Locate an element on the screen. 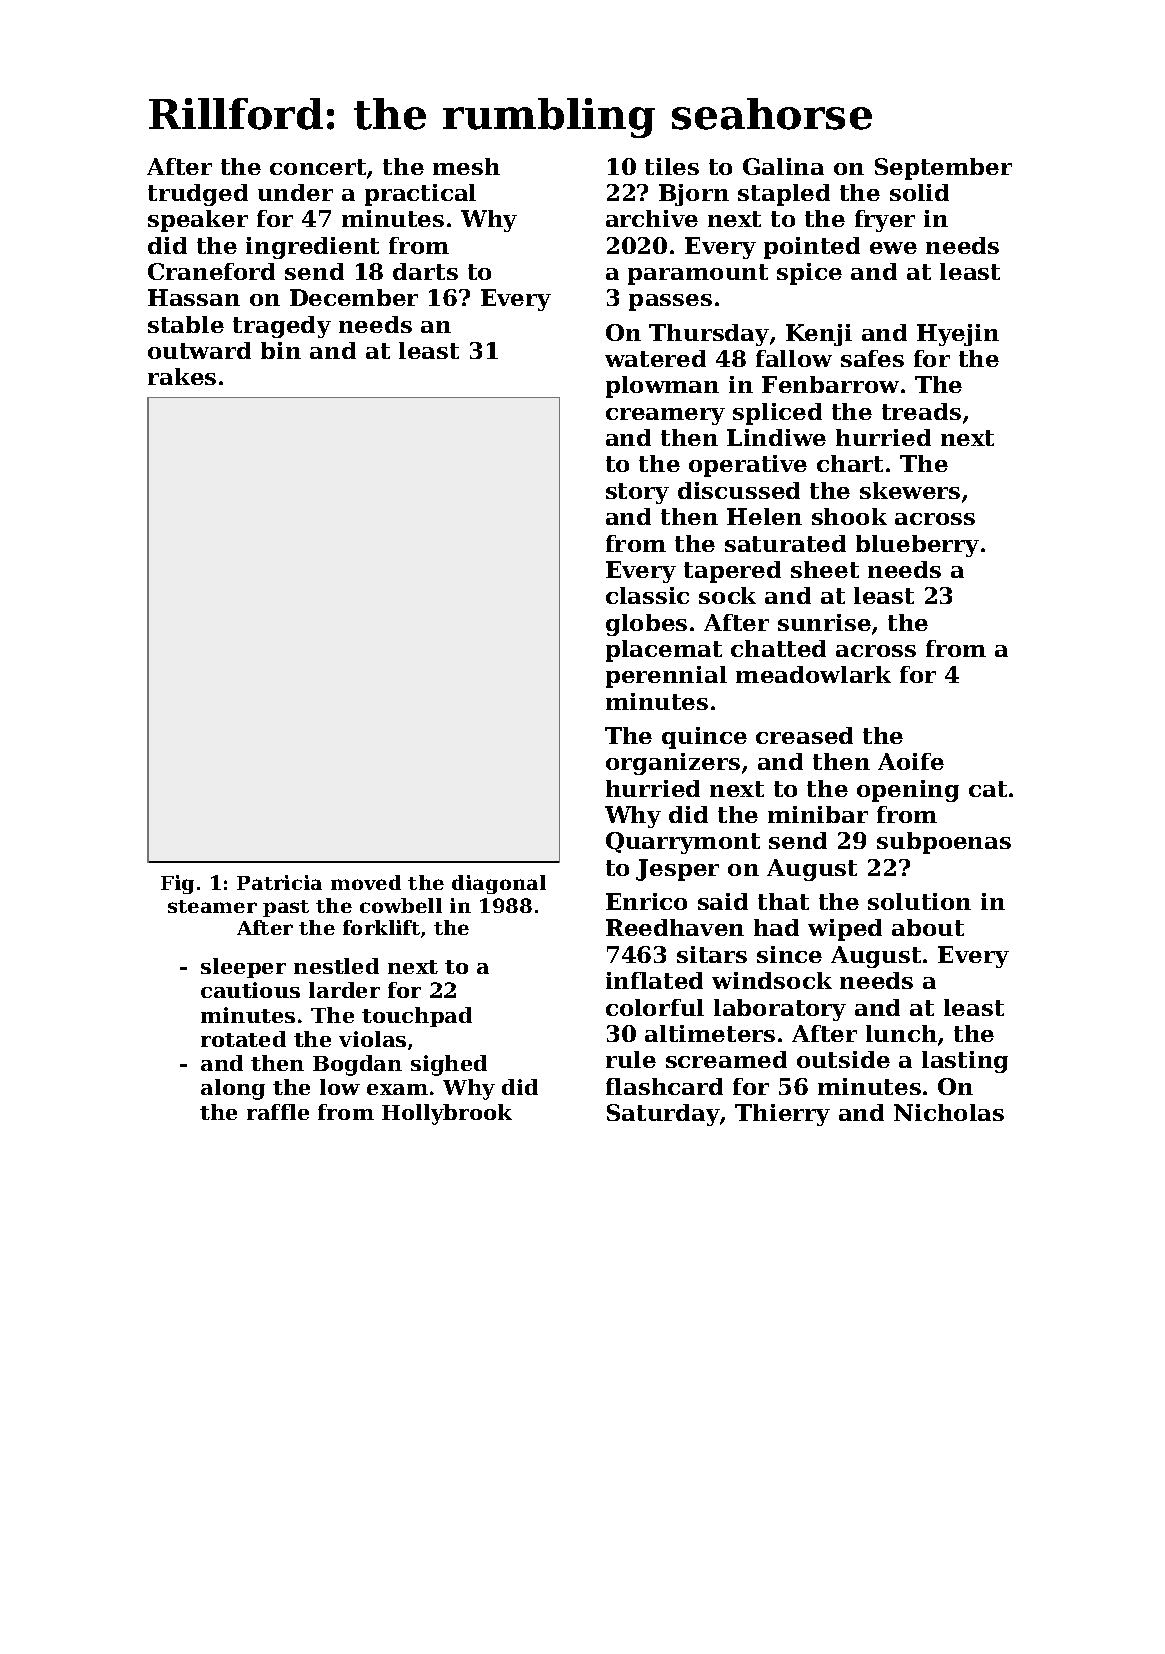 This screenshot has height=1654, width=1165. darts is located at coordinates (425, 271).
